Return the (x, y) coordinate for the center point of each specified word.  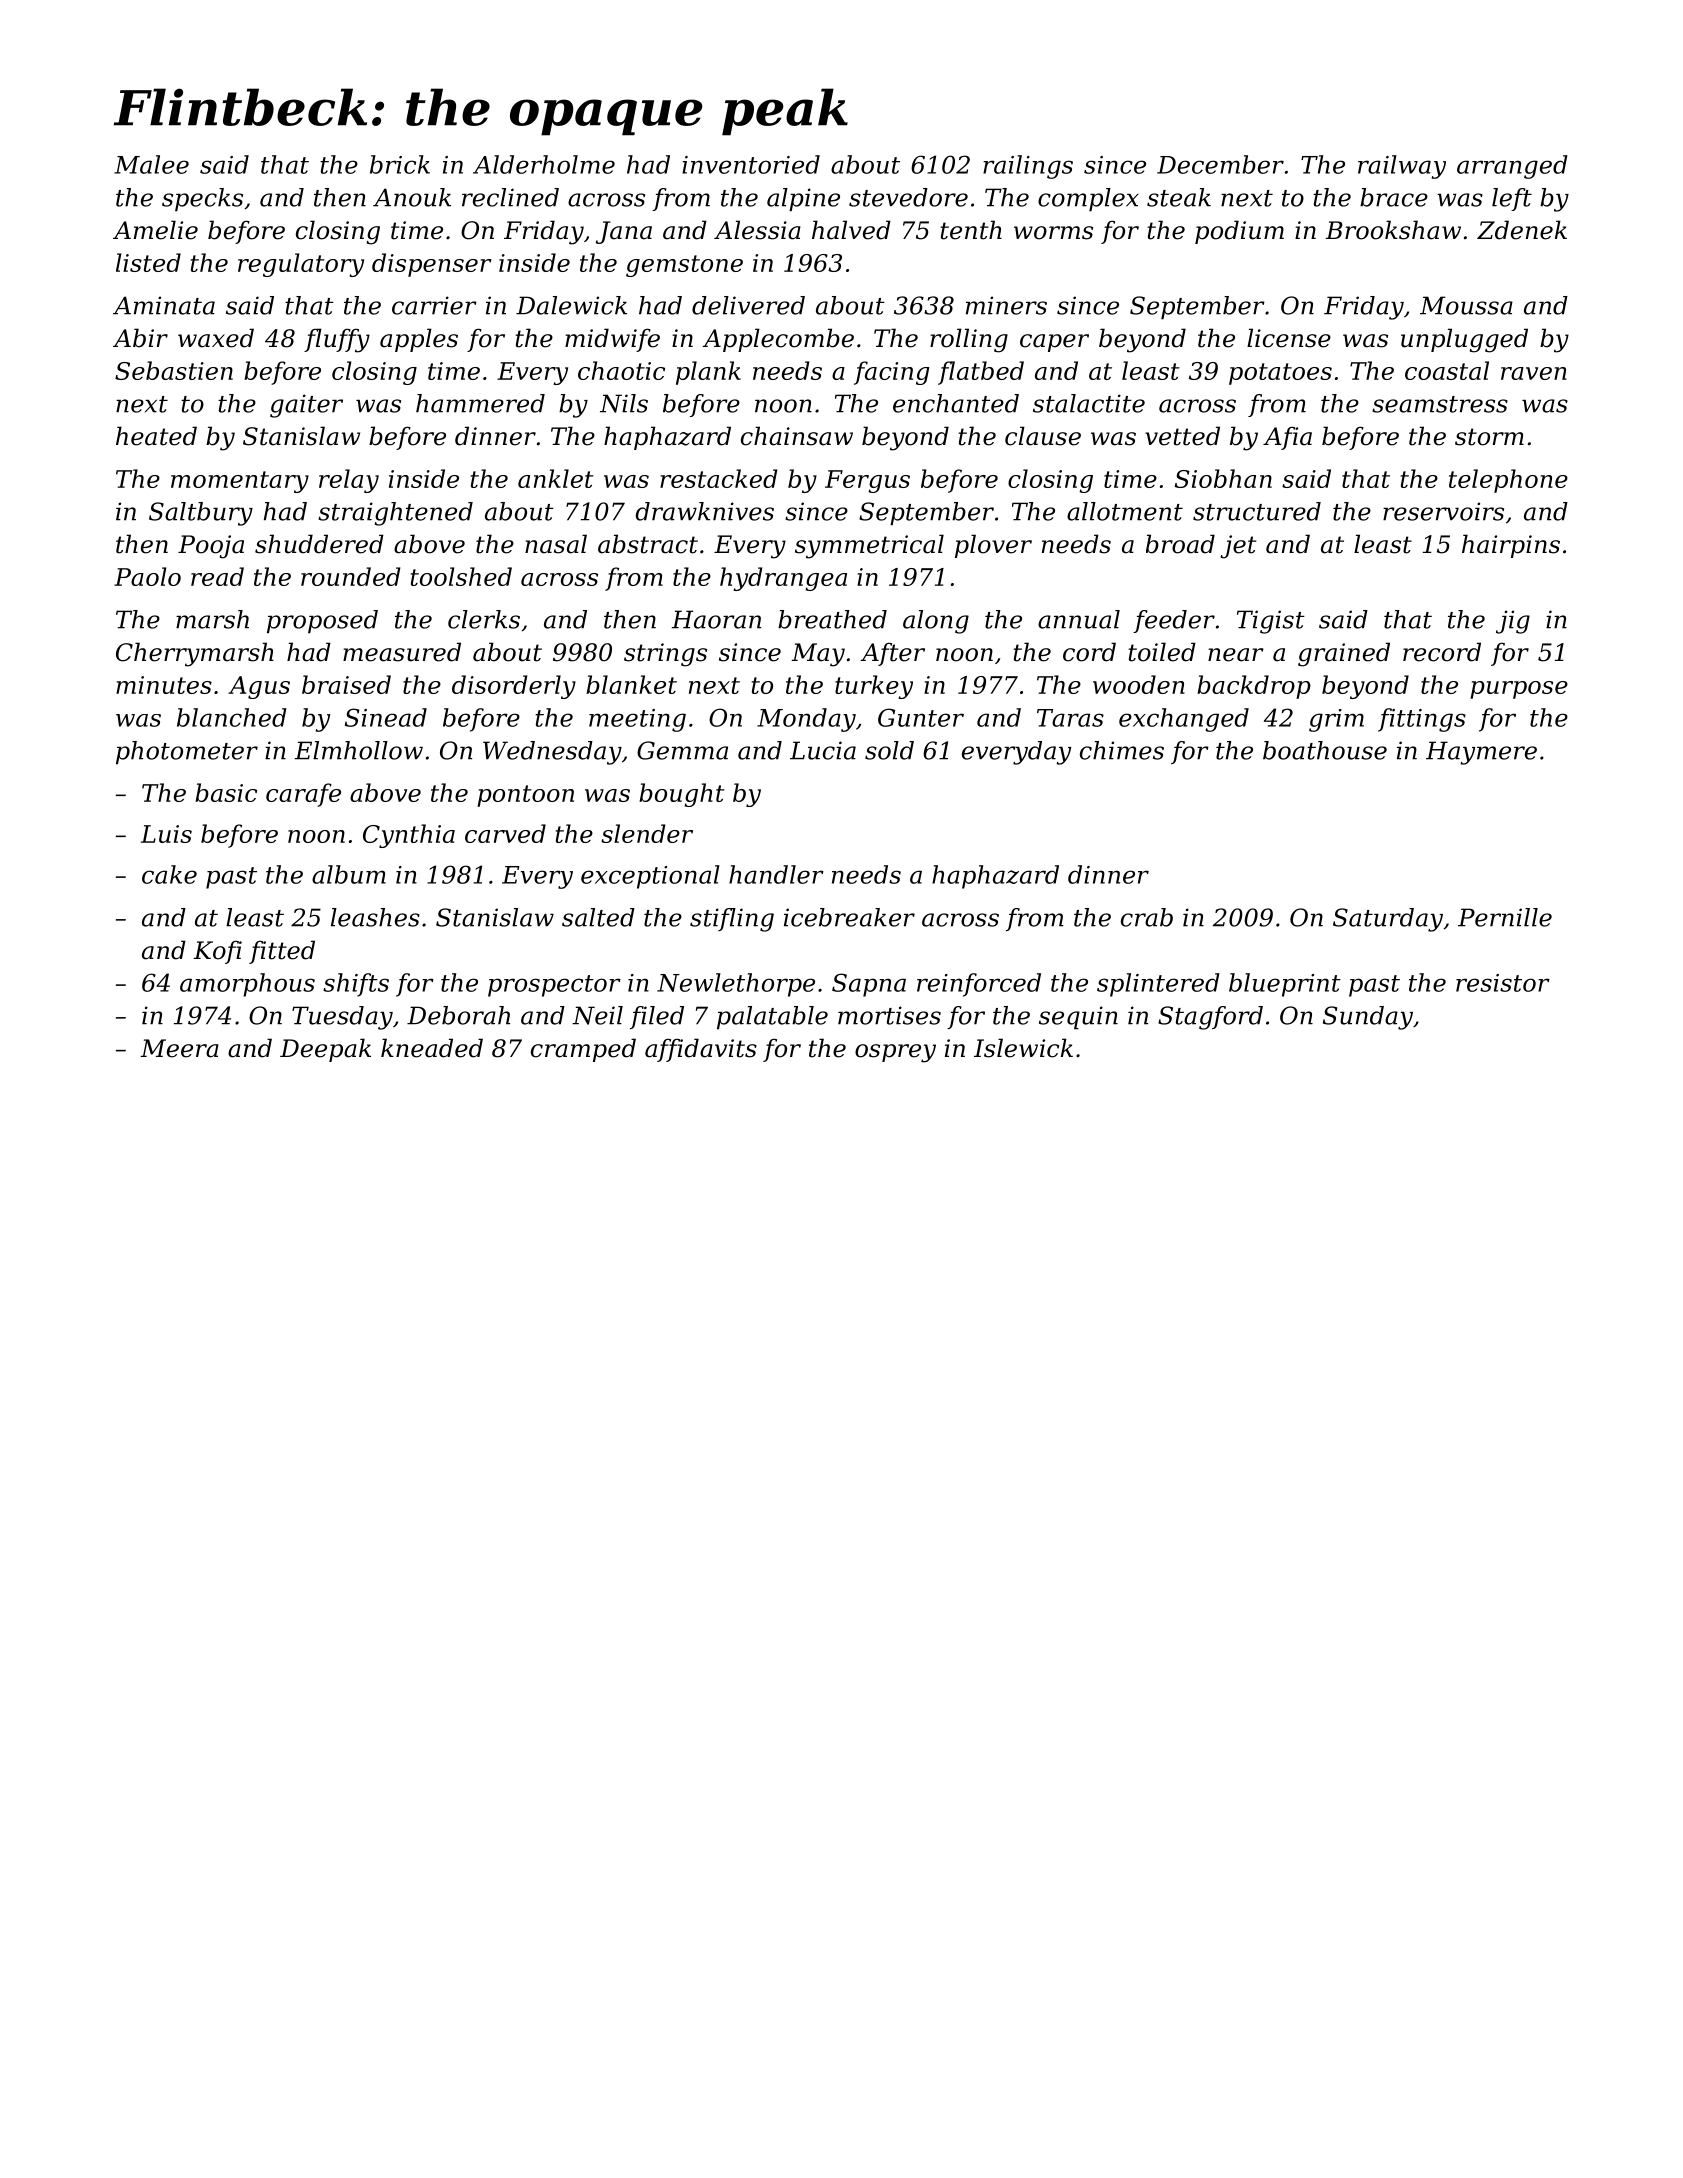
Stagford (1210, 1018)
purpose (1519, 690)
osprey (895, 1053)
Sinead (386, 717)
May (818, 655)
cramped (583, 1050)
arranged (1512, 167)
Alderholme (544, 164)
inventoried (751, 164)
